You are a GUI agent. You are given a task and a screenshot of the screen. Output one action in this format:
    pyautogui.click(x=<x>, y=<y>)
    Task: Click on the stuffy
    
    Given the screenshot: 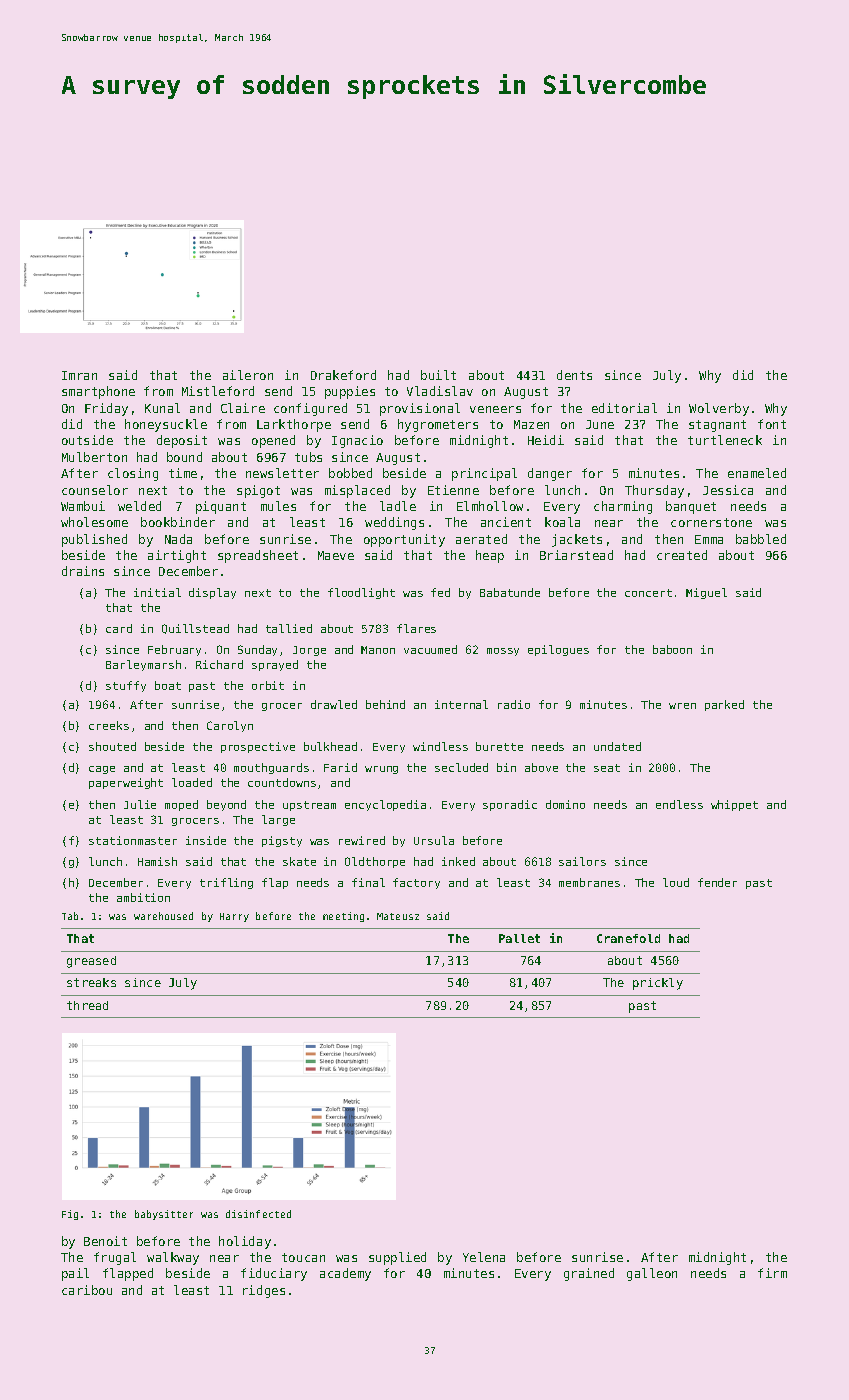 What is the action you would take?
    pyautogui.click(x=126, y=686)
